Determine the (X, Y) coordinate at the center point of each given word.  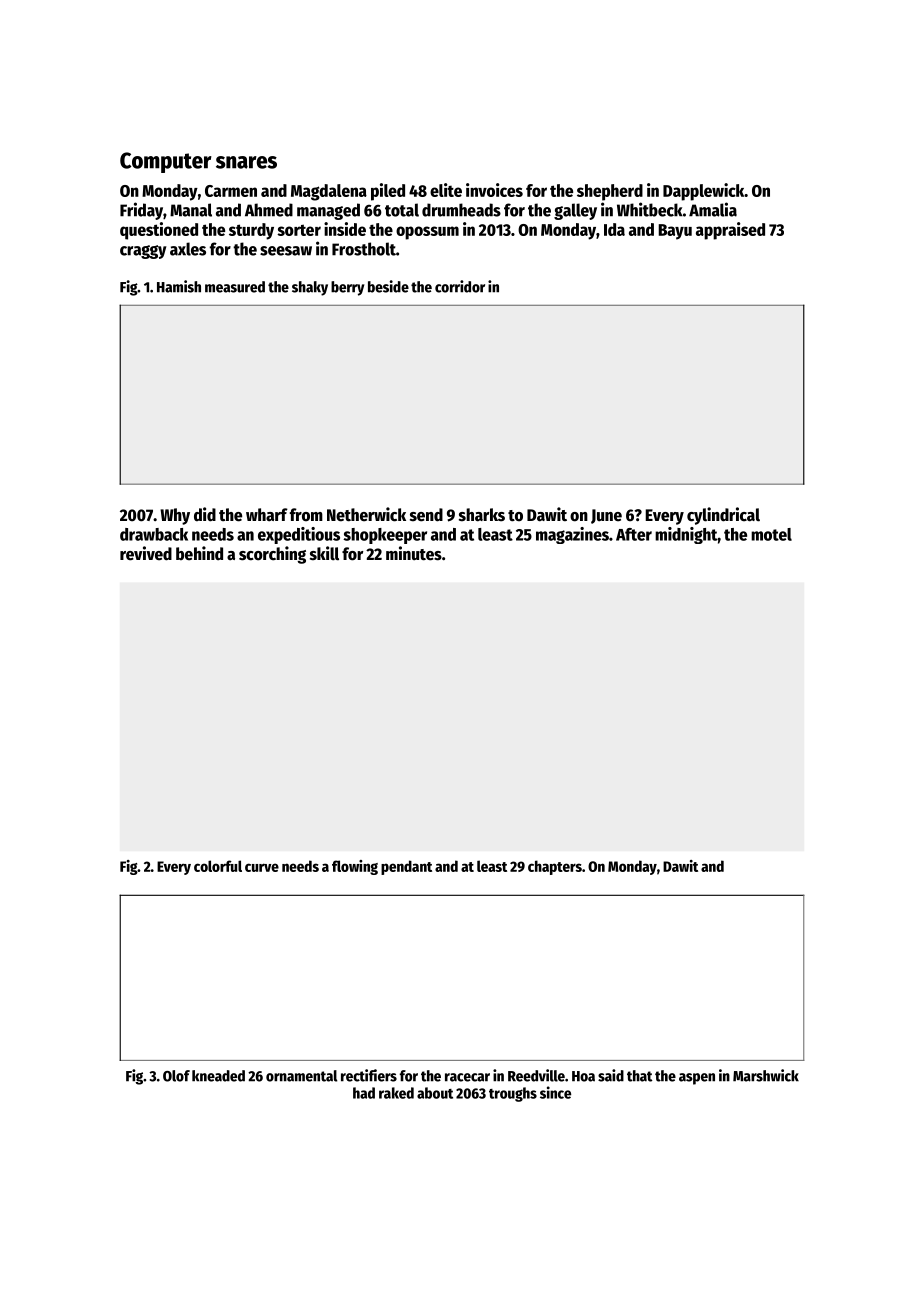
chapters (555, 867)
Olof (176, 1076)
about (435, 1093)
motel (771, 534)
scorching (272, 555)
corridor (460, 286)
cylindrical (723, 516)
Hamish (179, 286)
